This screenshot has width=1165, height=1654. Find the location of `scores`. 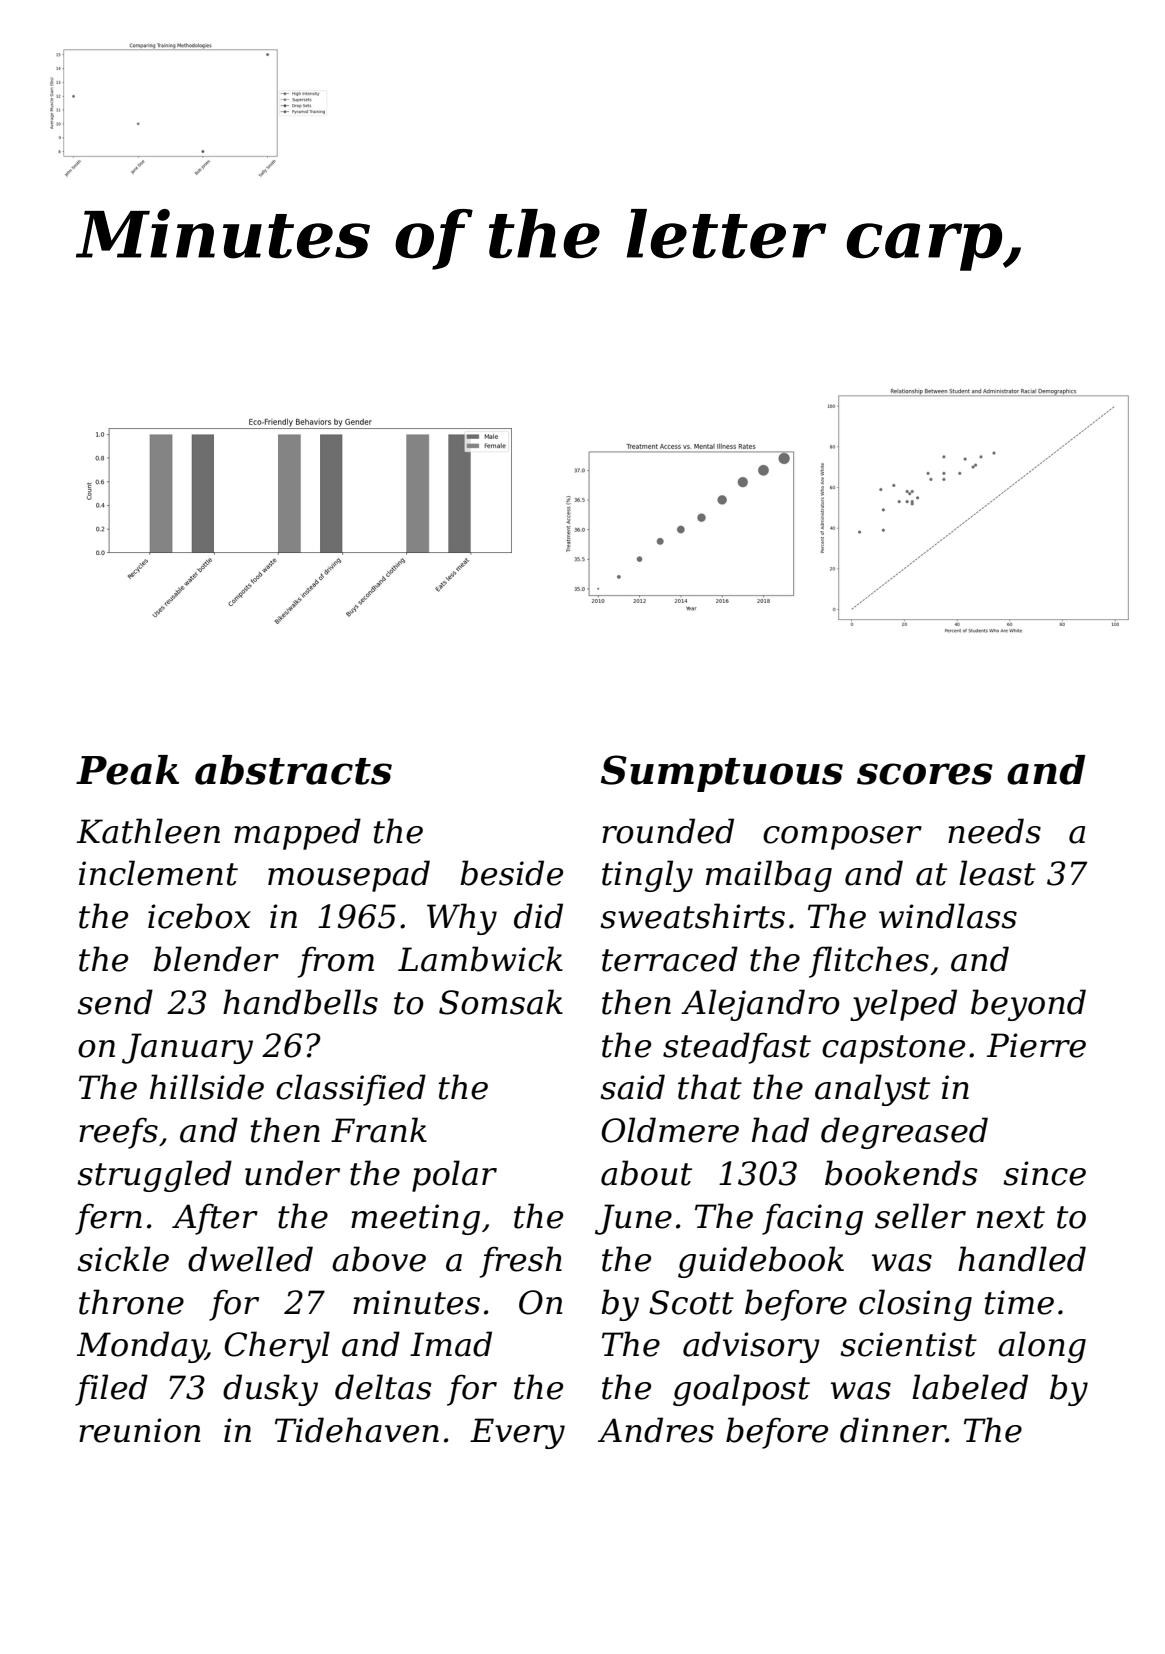

scores is located at coordinates (925, 774).
